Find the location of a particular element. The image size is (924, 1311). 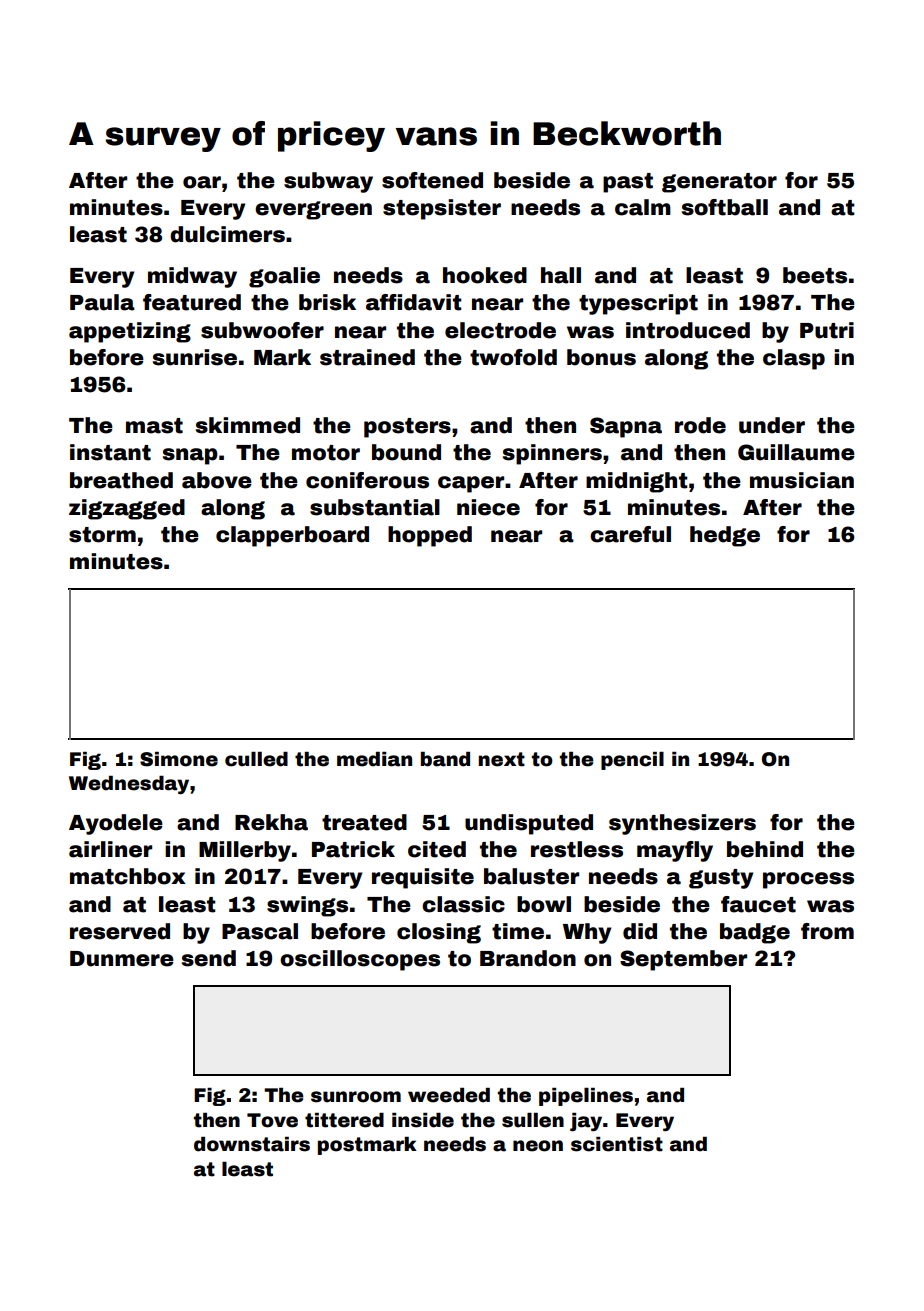

oscilloscopes is located at coordinates (360, 960).
